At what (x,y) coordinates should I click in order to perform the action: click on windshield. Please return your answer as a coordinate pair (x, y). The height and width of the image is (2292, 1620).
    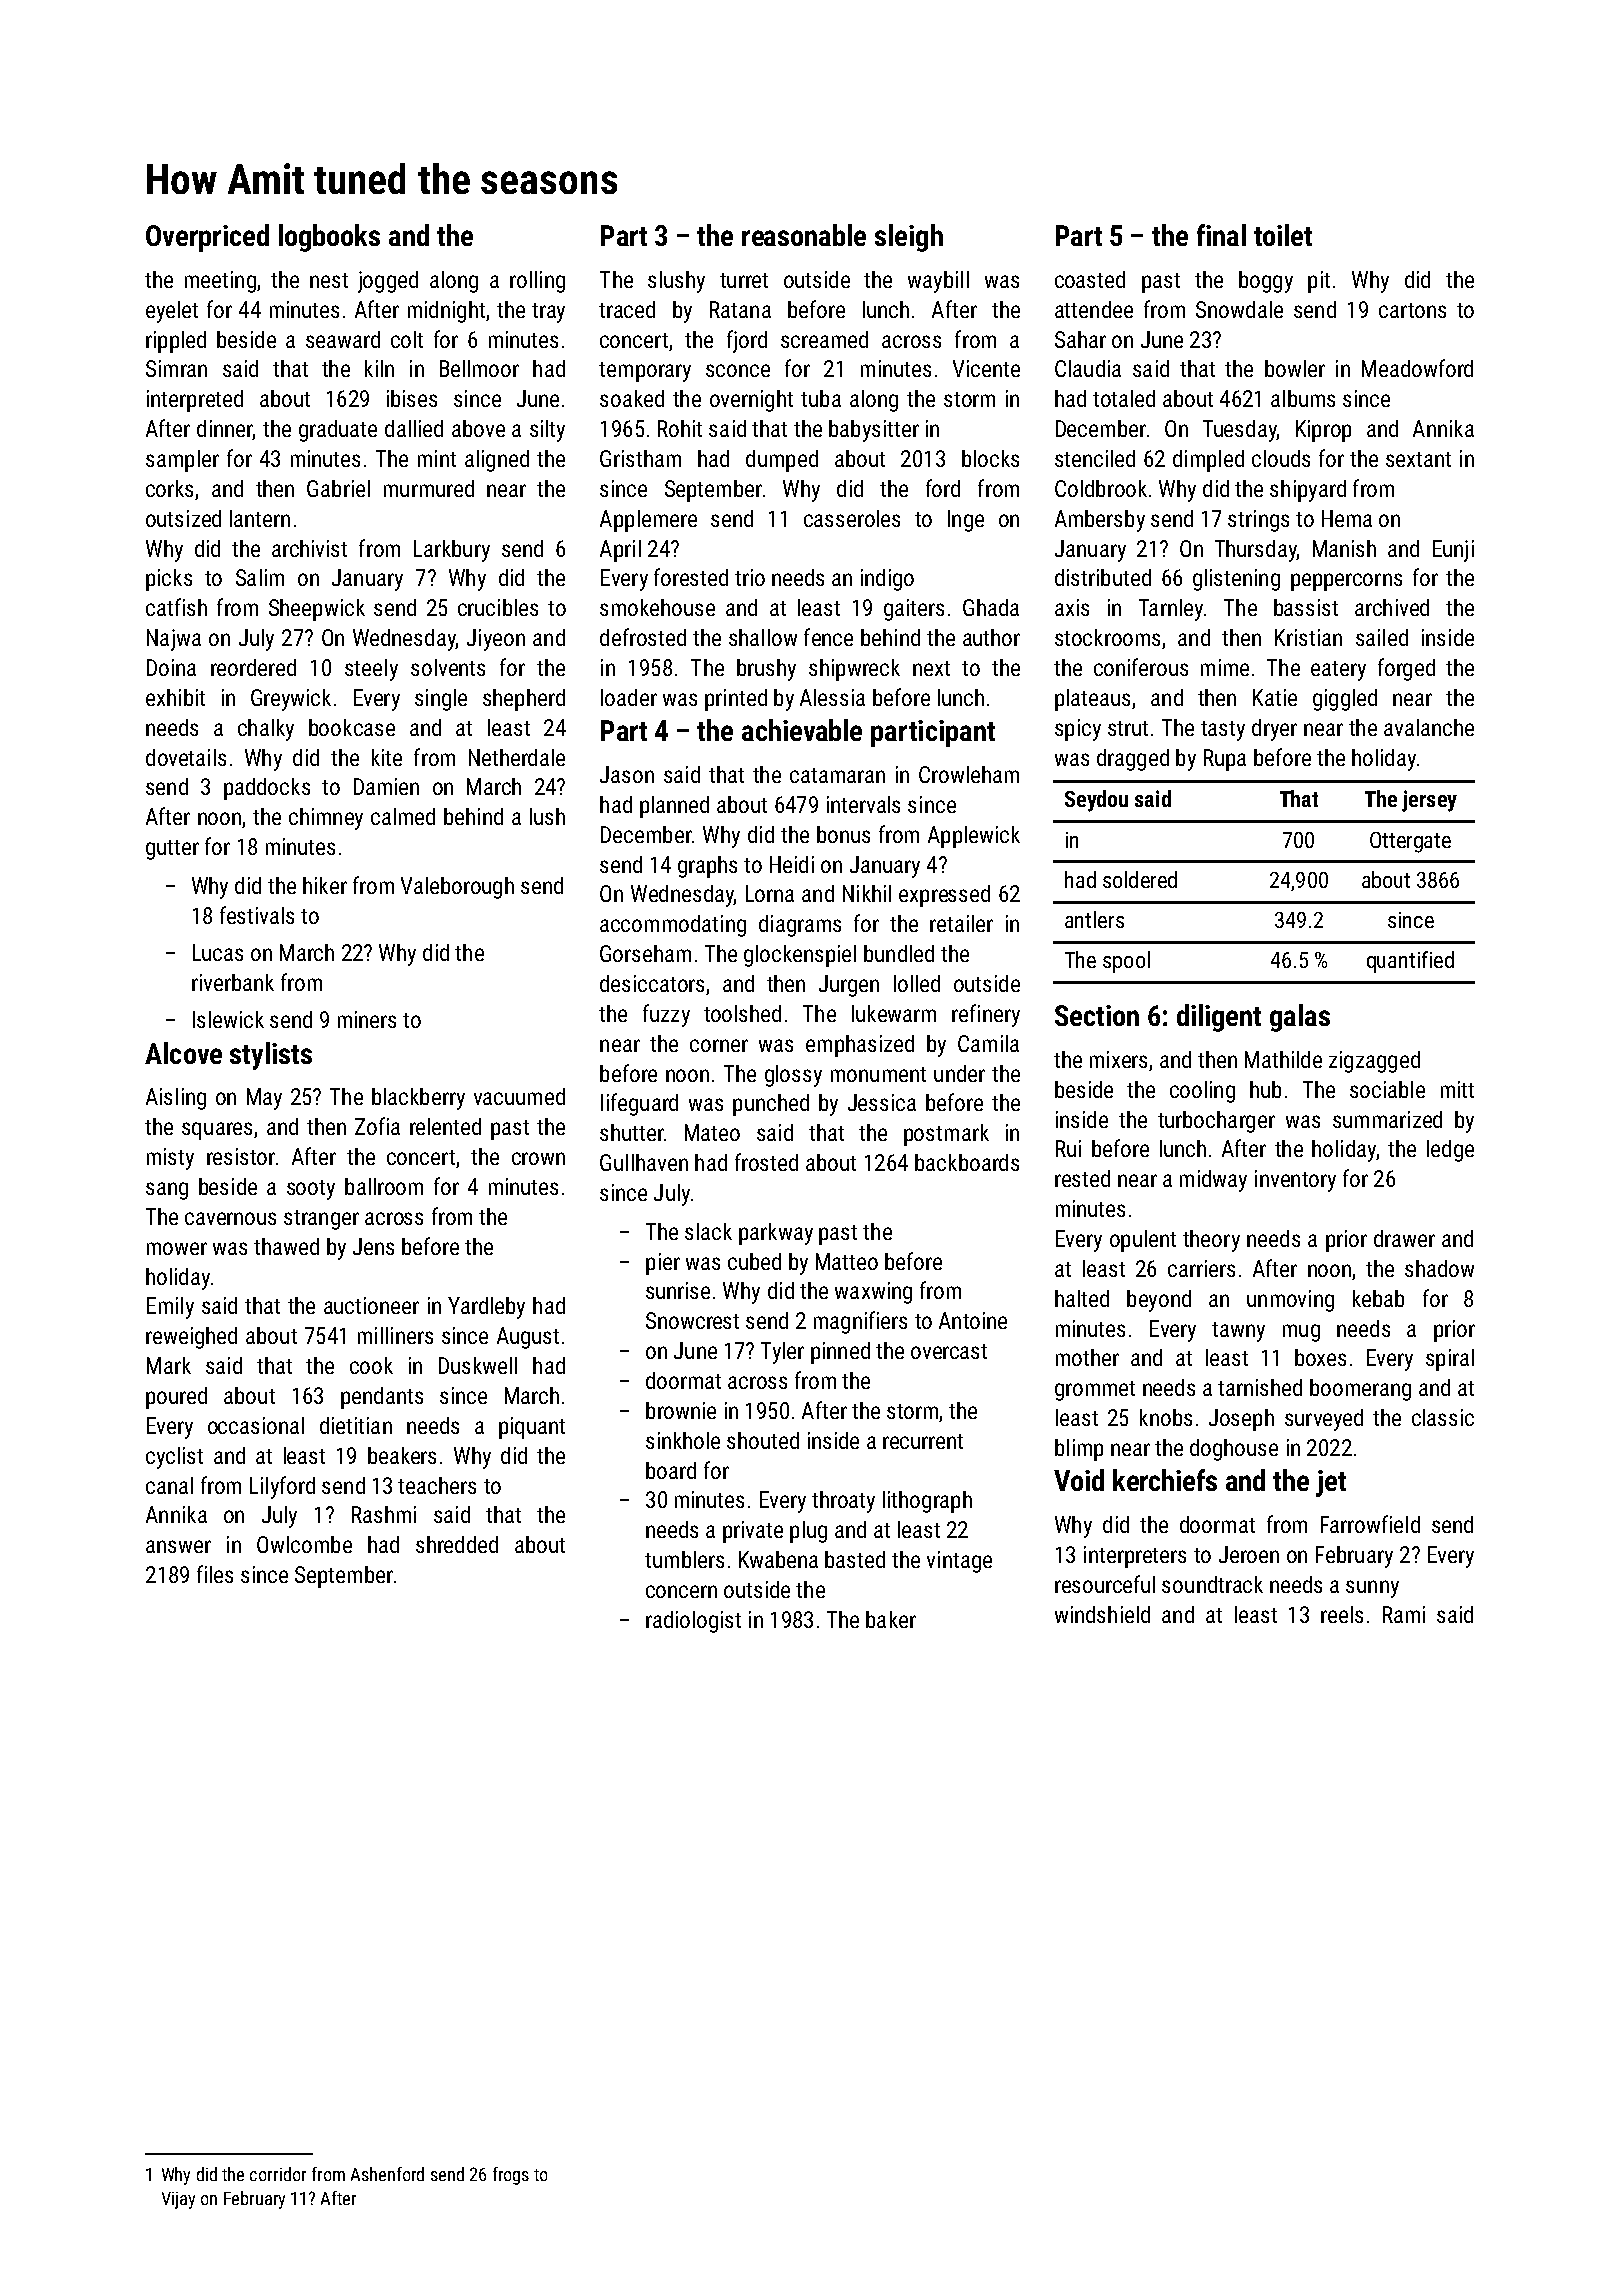
    Looking at the image, I should click on (1102, 1614).
